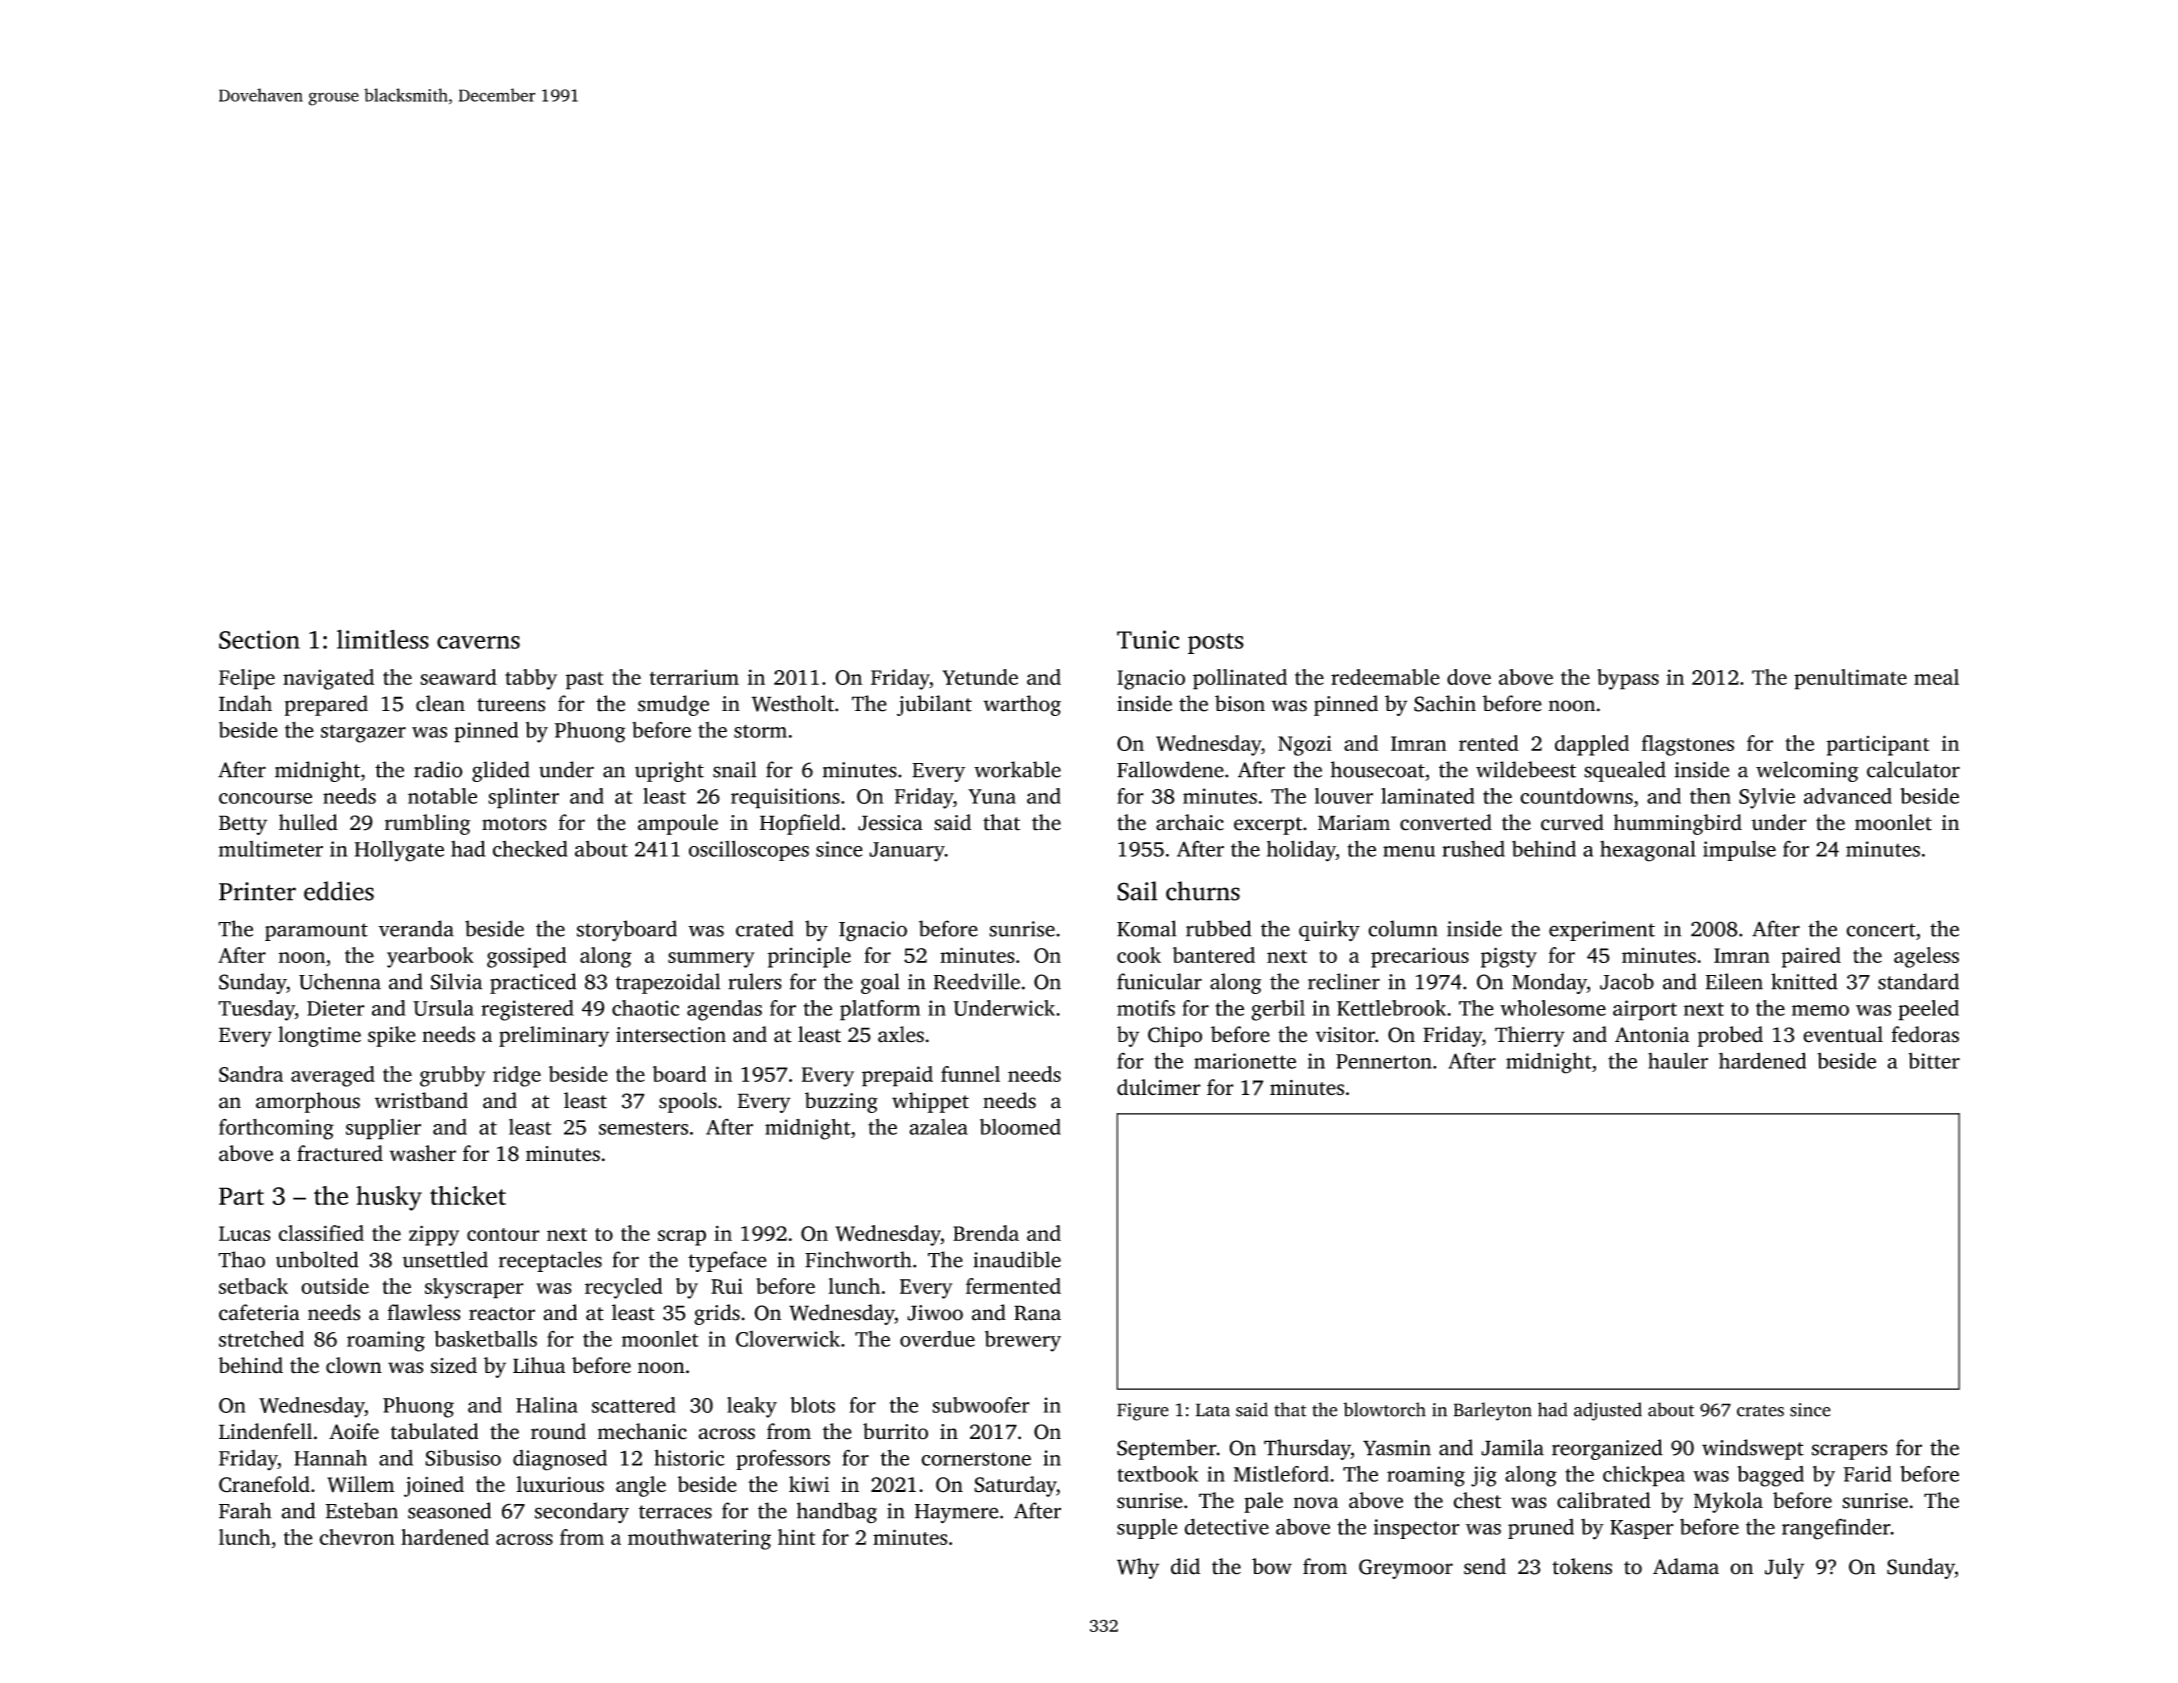  What do you see at coordinates (1138, 1568) in the document?
I see `Why` at bounding box center [1138, 1568].
